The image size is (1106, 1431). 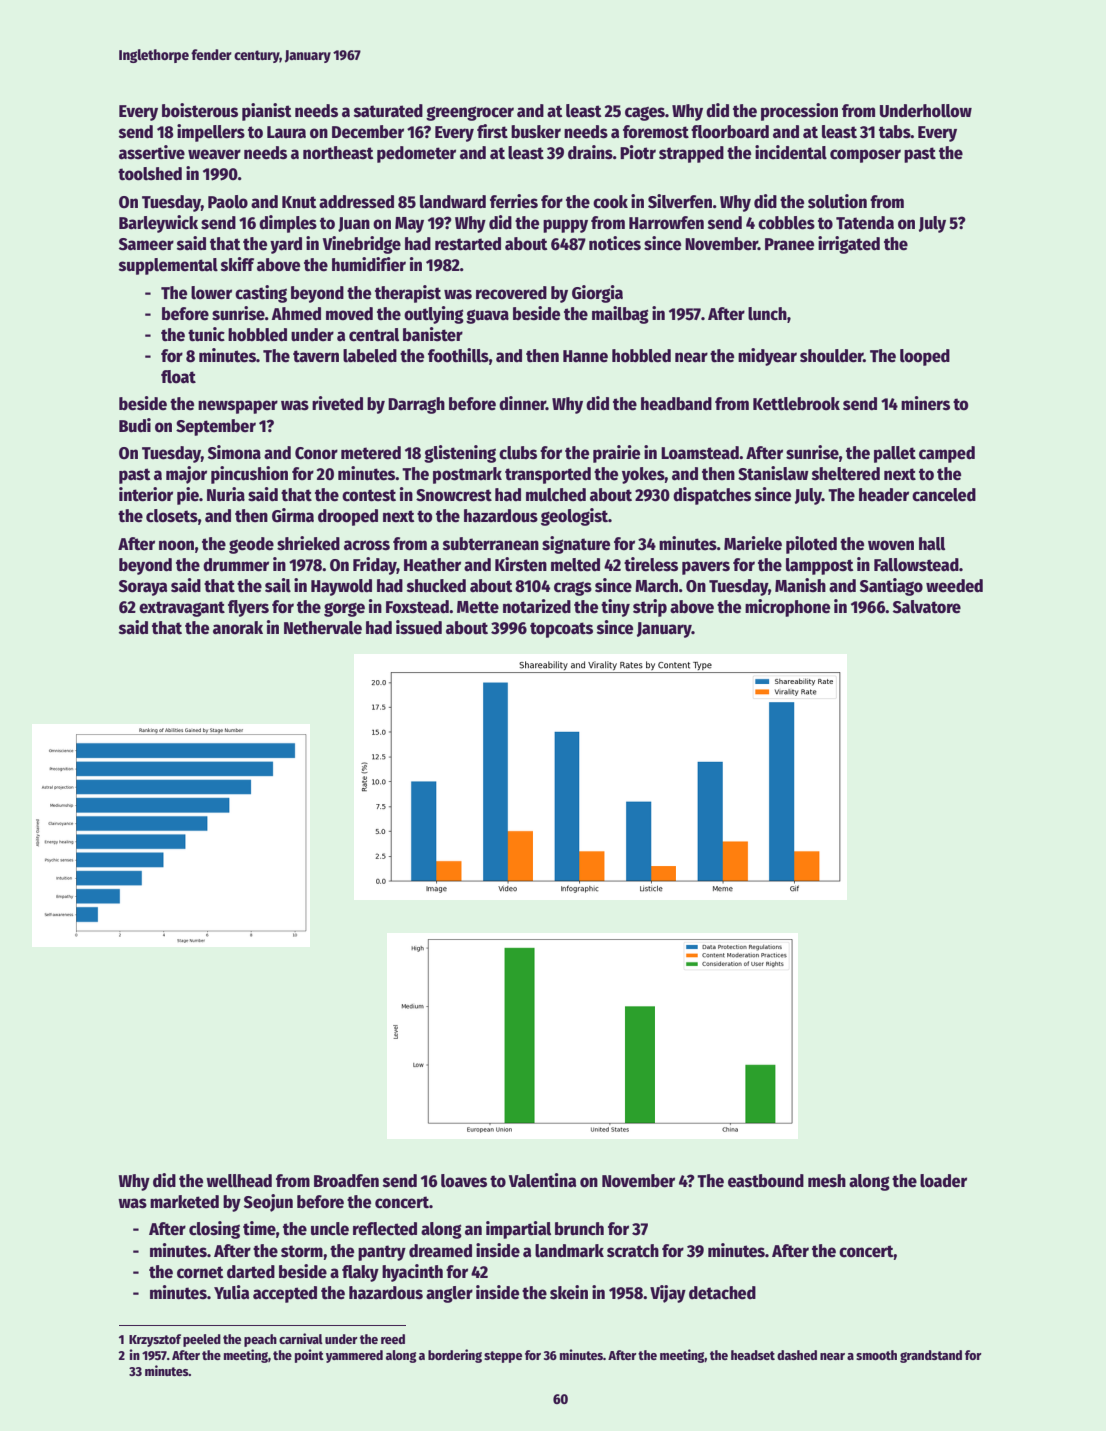 What do you see at coordinates (419, 627) in the image?
I see `issued` at bounding box center [419, 627].
